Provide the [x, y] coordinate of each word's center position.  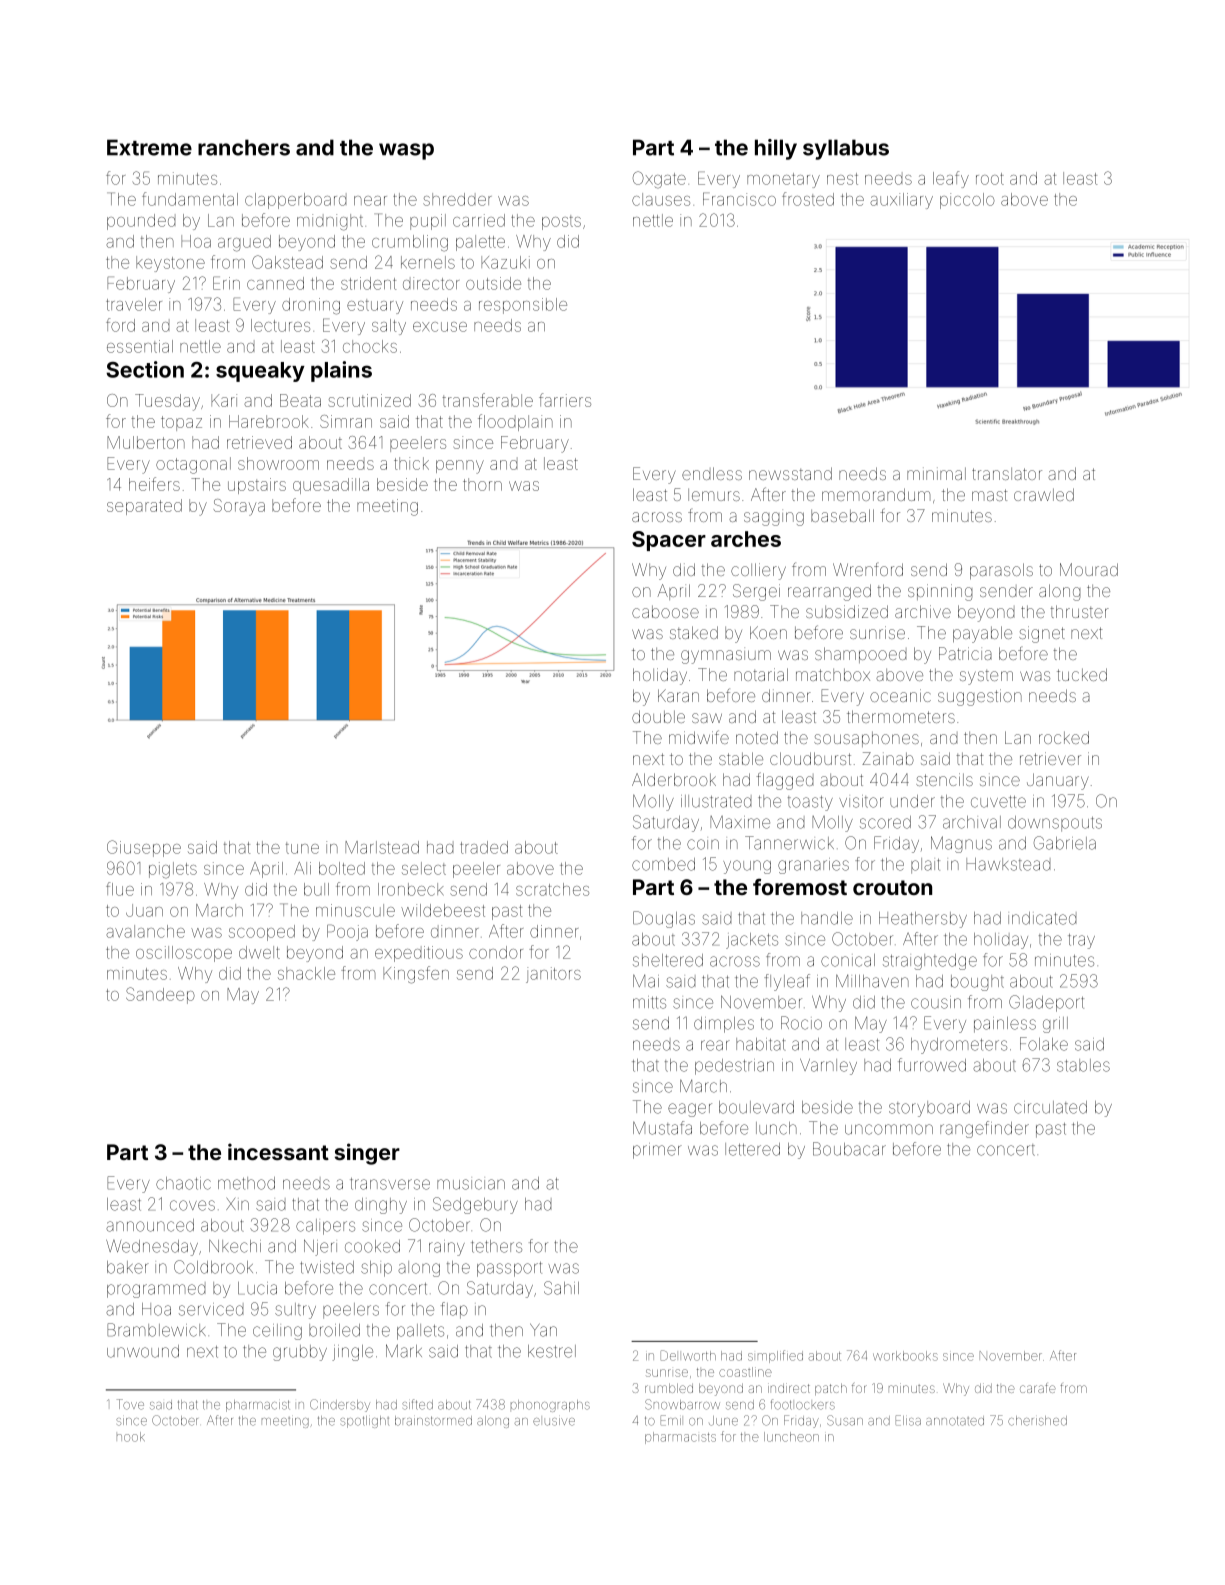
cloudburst [810, 758]
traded [484, 847]
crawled [1044, 494]
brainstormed [433, 1421]
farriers [565, 400]
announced [150, 1225]
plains [341, 371]
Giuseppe [144, 848]
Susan [845, 1420]
